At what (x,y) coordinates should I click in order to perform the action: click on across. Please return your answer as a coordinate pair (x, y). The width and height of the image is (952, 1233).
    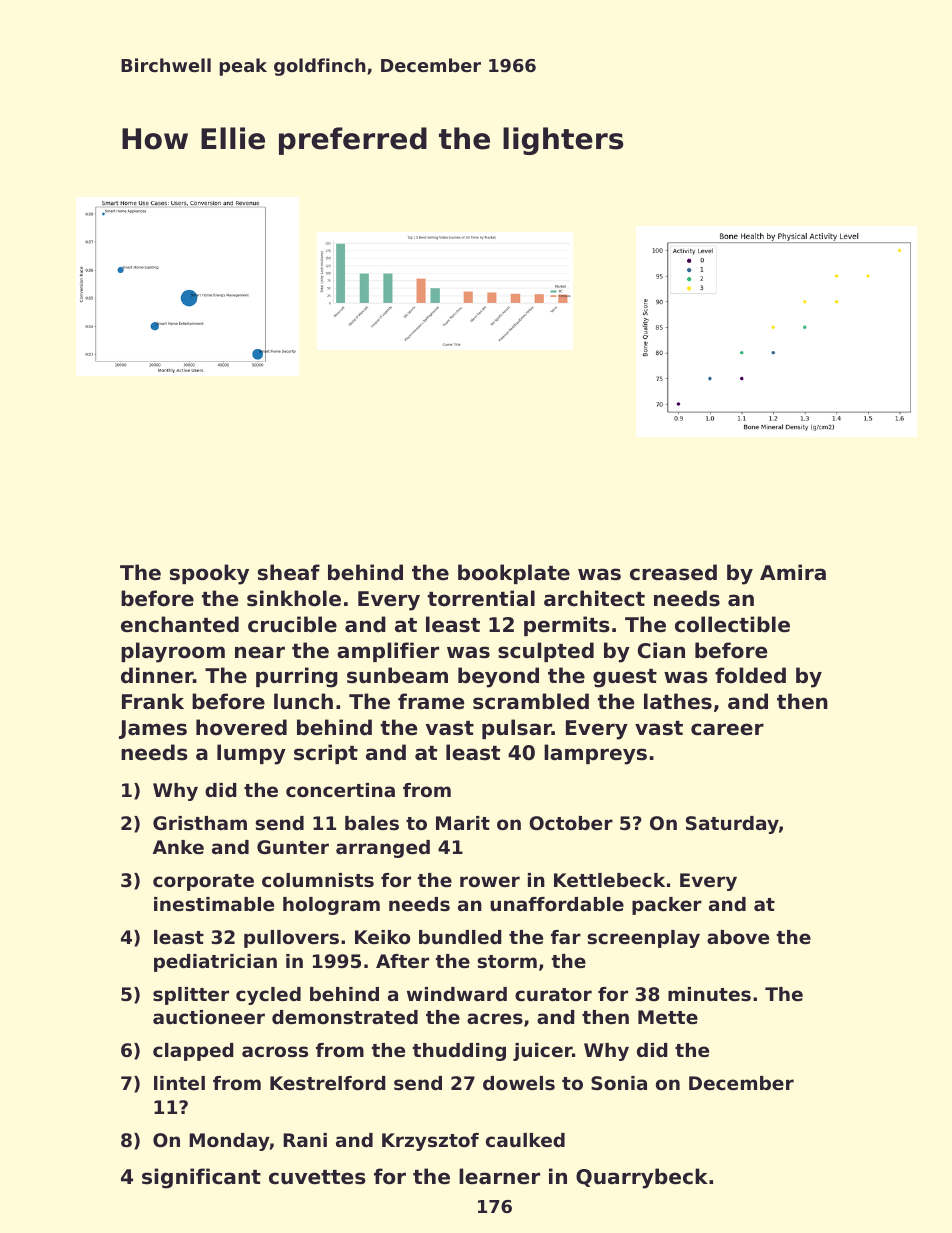
    Looking at the image, I should click on (275, 1052).
